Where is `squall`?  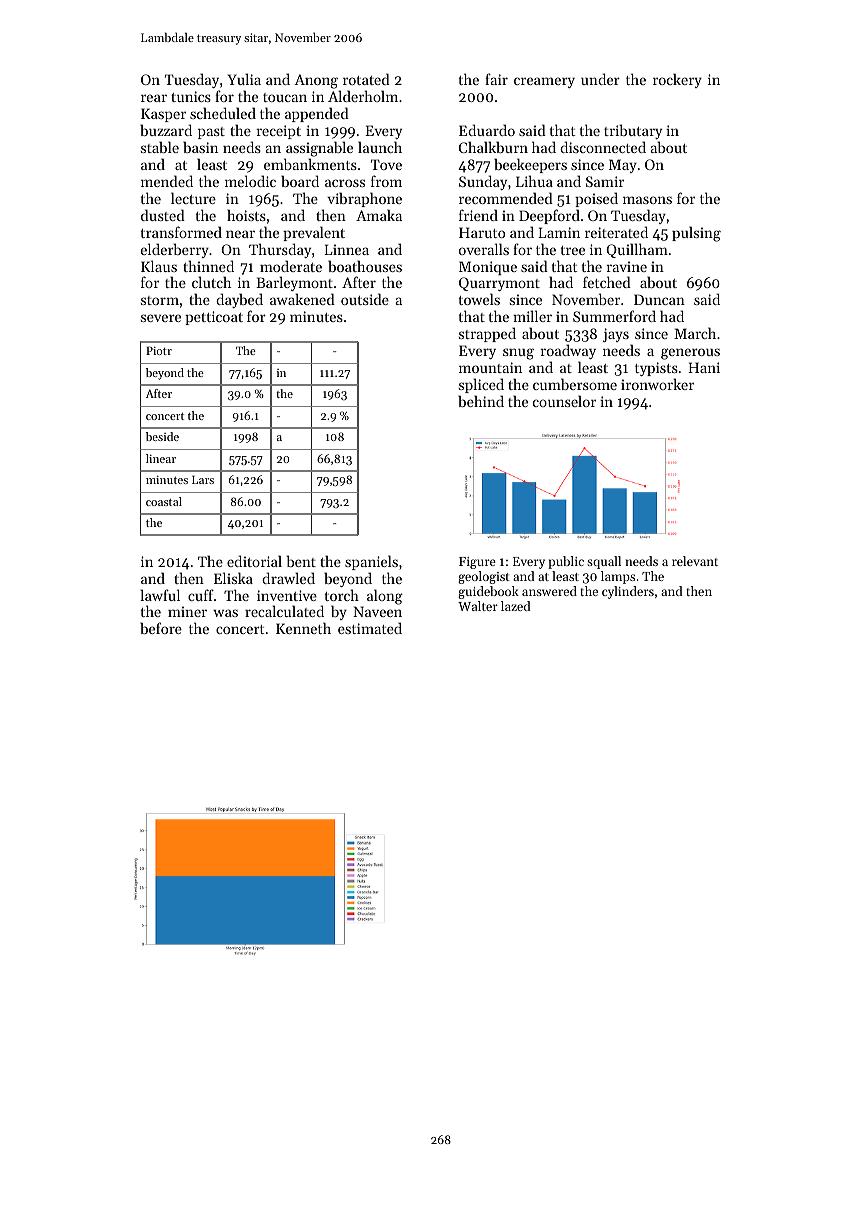
squall is located at coordinates (604, 562).
